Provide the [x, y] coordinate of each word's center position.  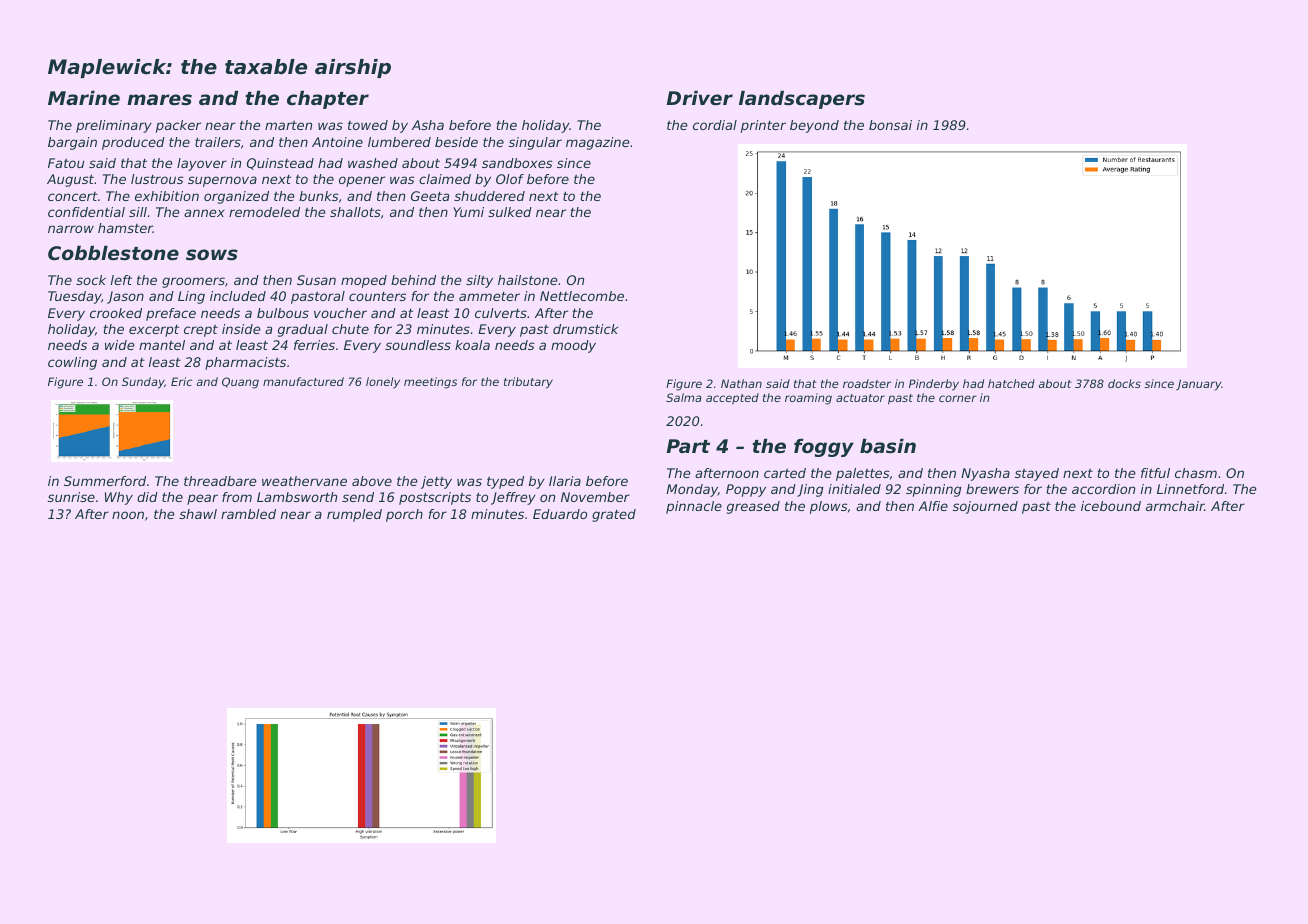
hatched [1011, 383]
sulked [510, 212]
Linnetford [1190, 489]
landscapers [802, 100]
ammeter [489, 296]
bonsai [890, 125]
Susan [316, 280]
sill [138, 212]
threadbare [220, 481]
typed [505, 482]
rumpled [354, 515]
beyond [814, 126]
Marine [84, 98]
